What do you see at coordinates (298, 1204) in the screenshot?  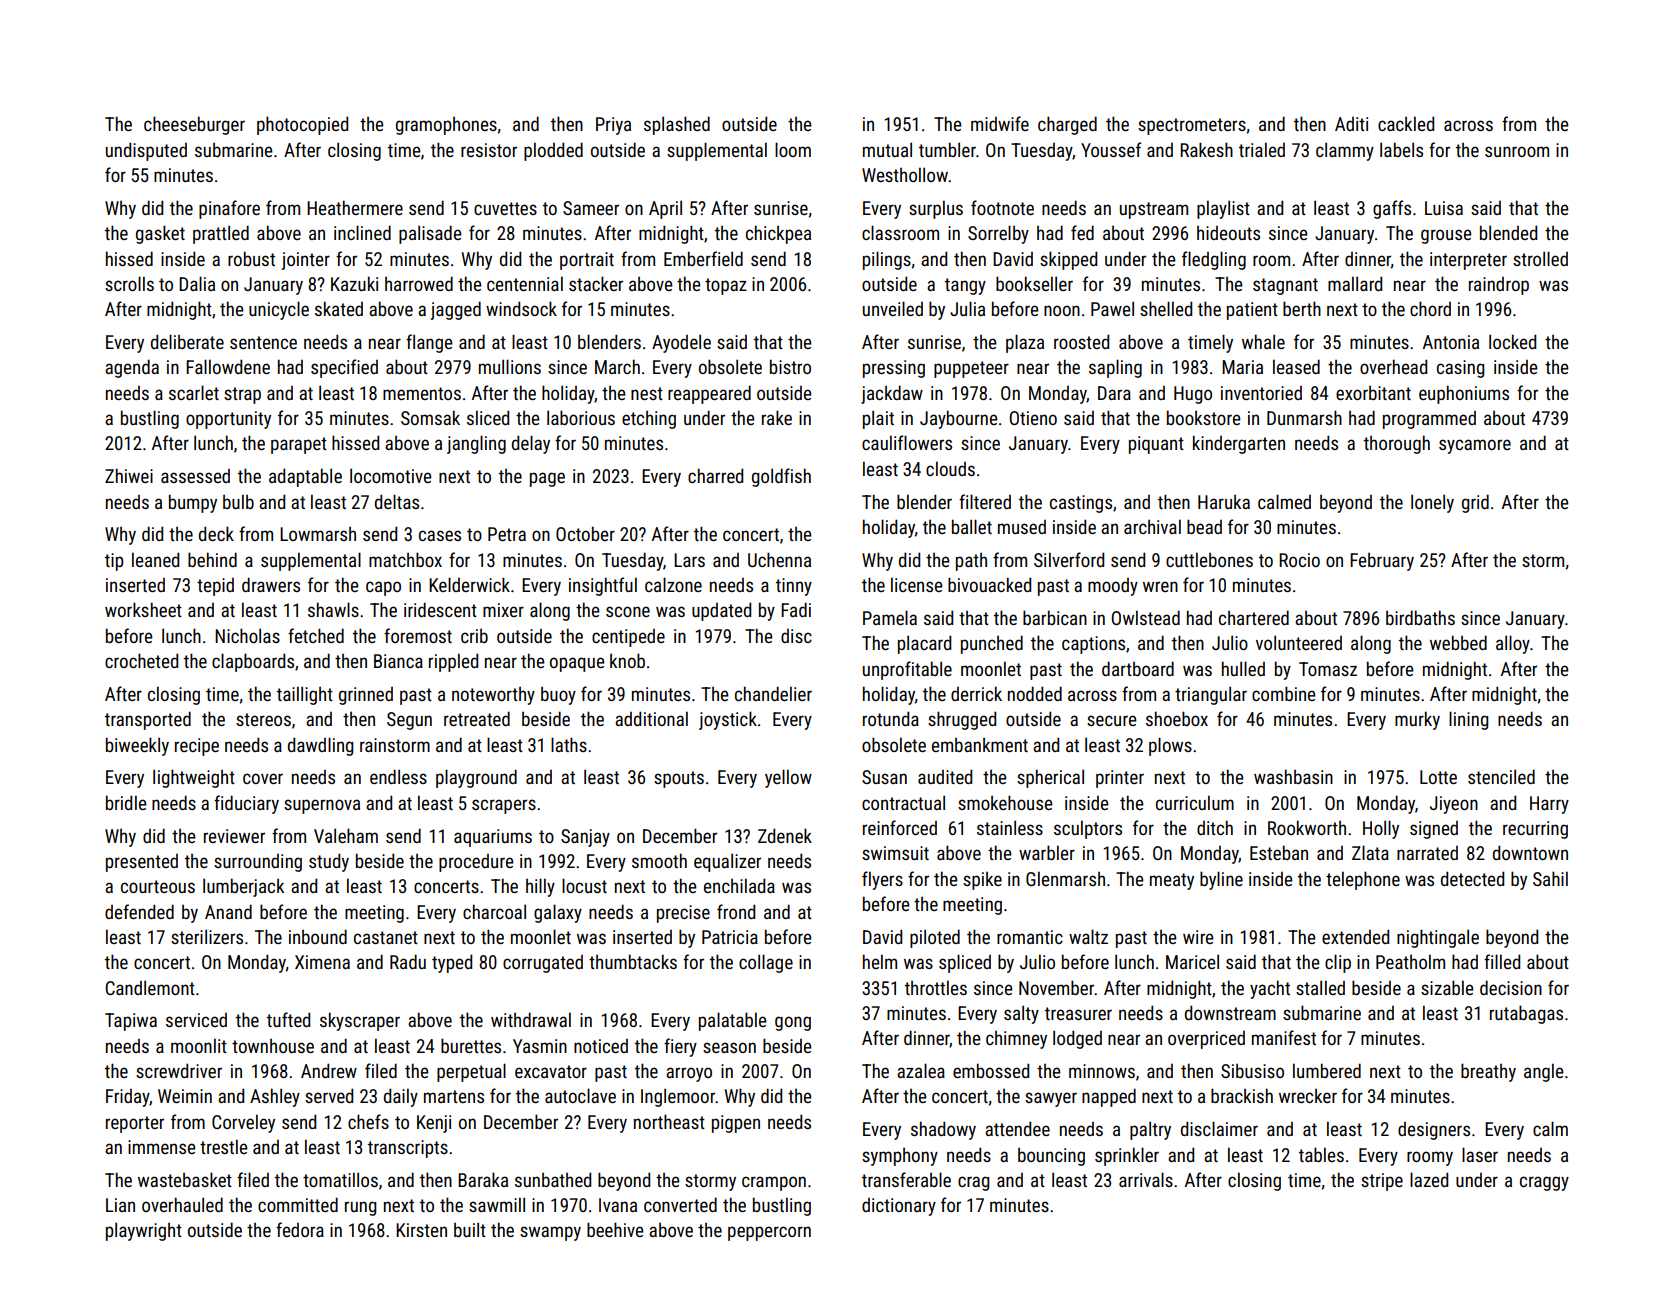 I see `committed` at bounding box center [298, 1204].
